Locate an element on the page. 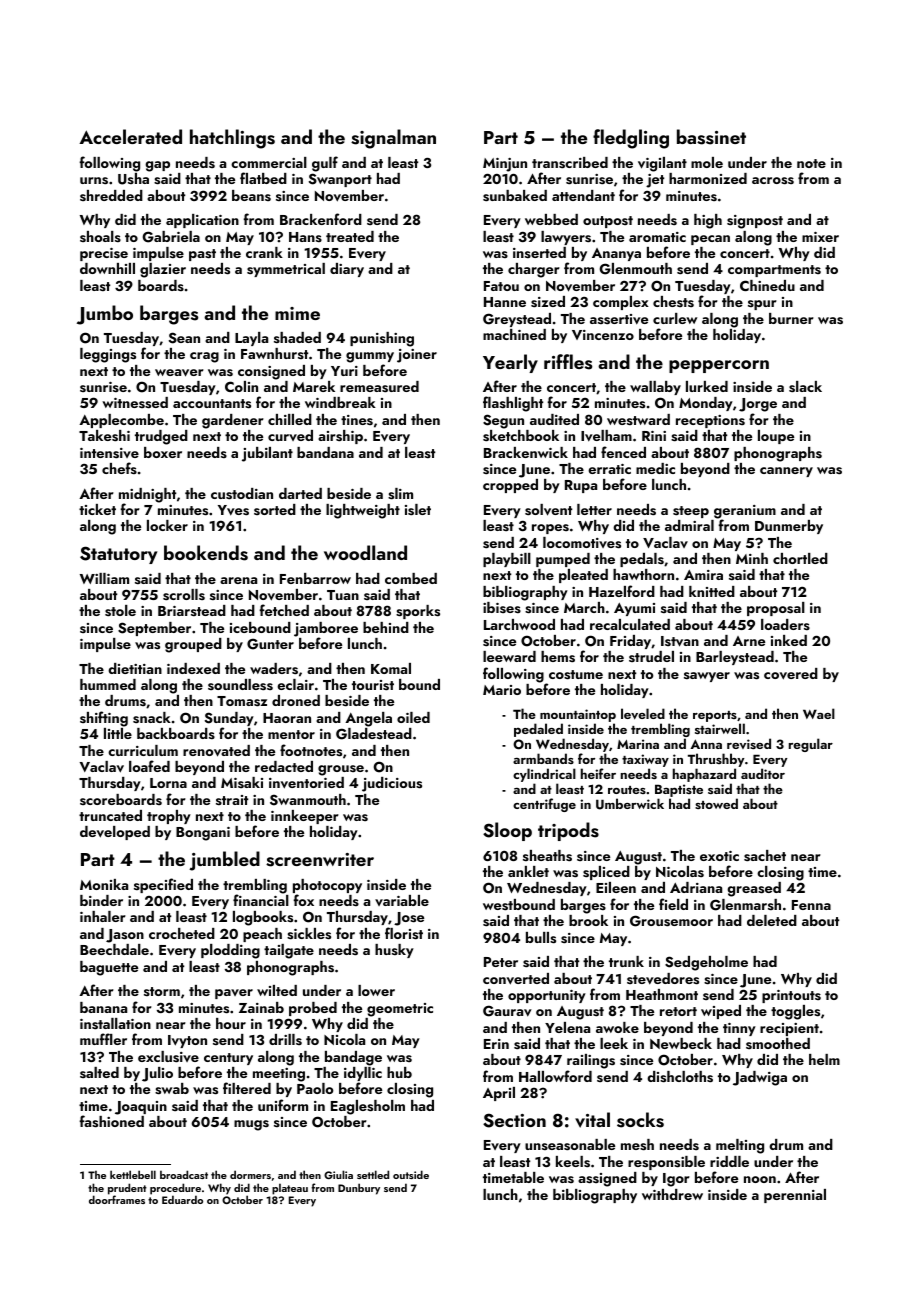 The image size is (924, 1314). pecan is located at coordinates (710, 240).
